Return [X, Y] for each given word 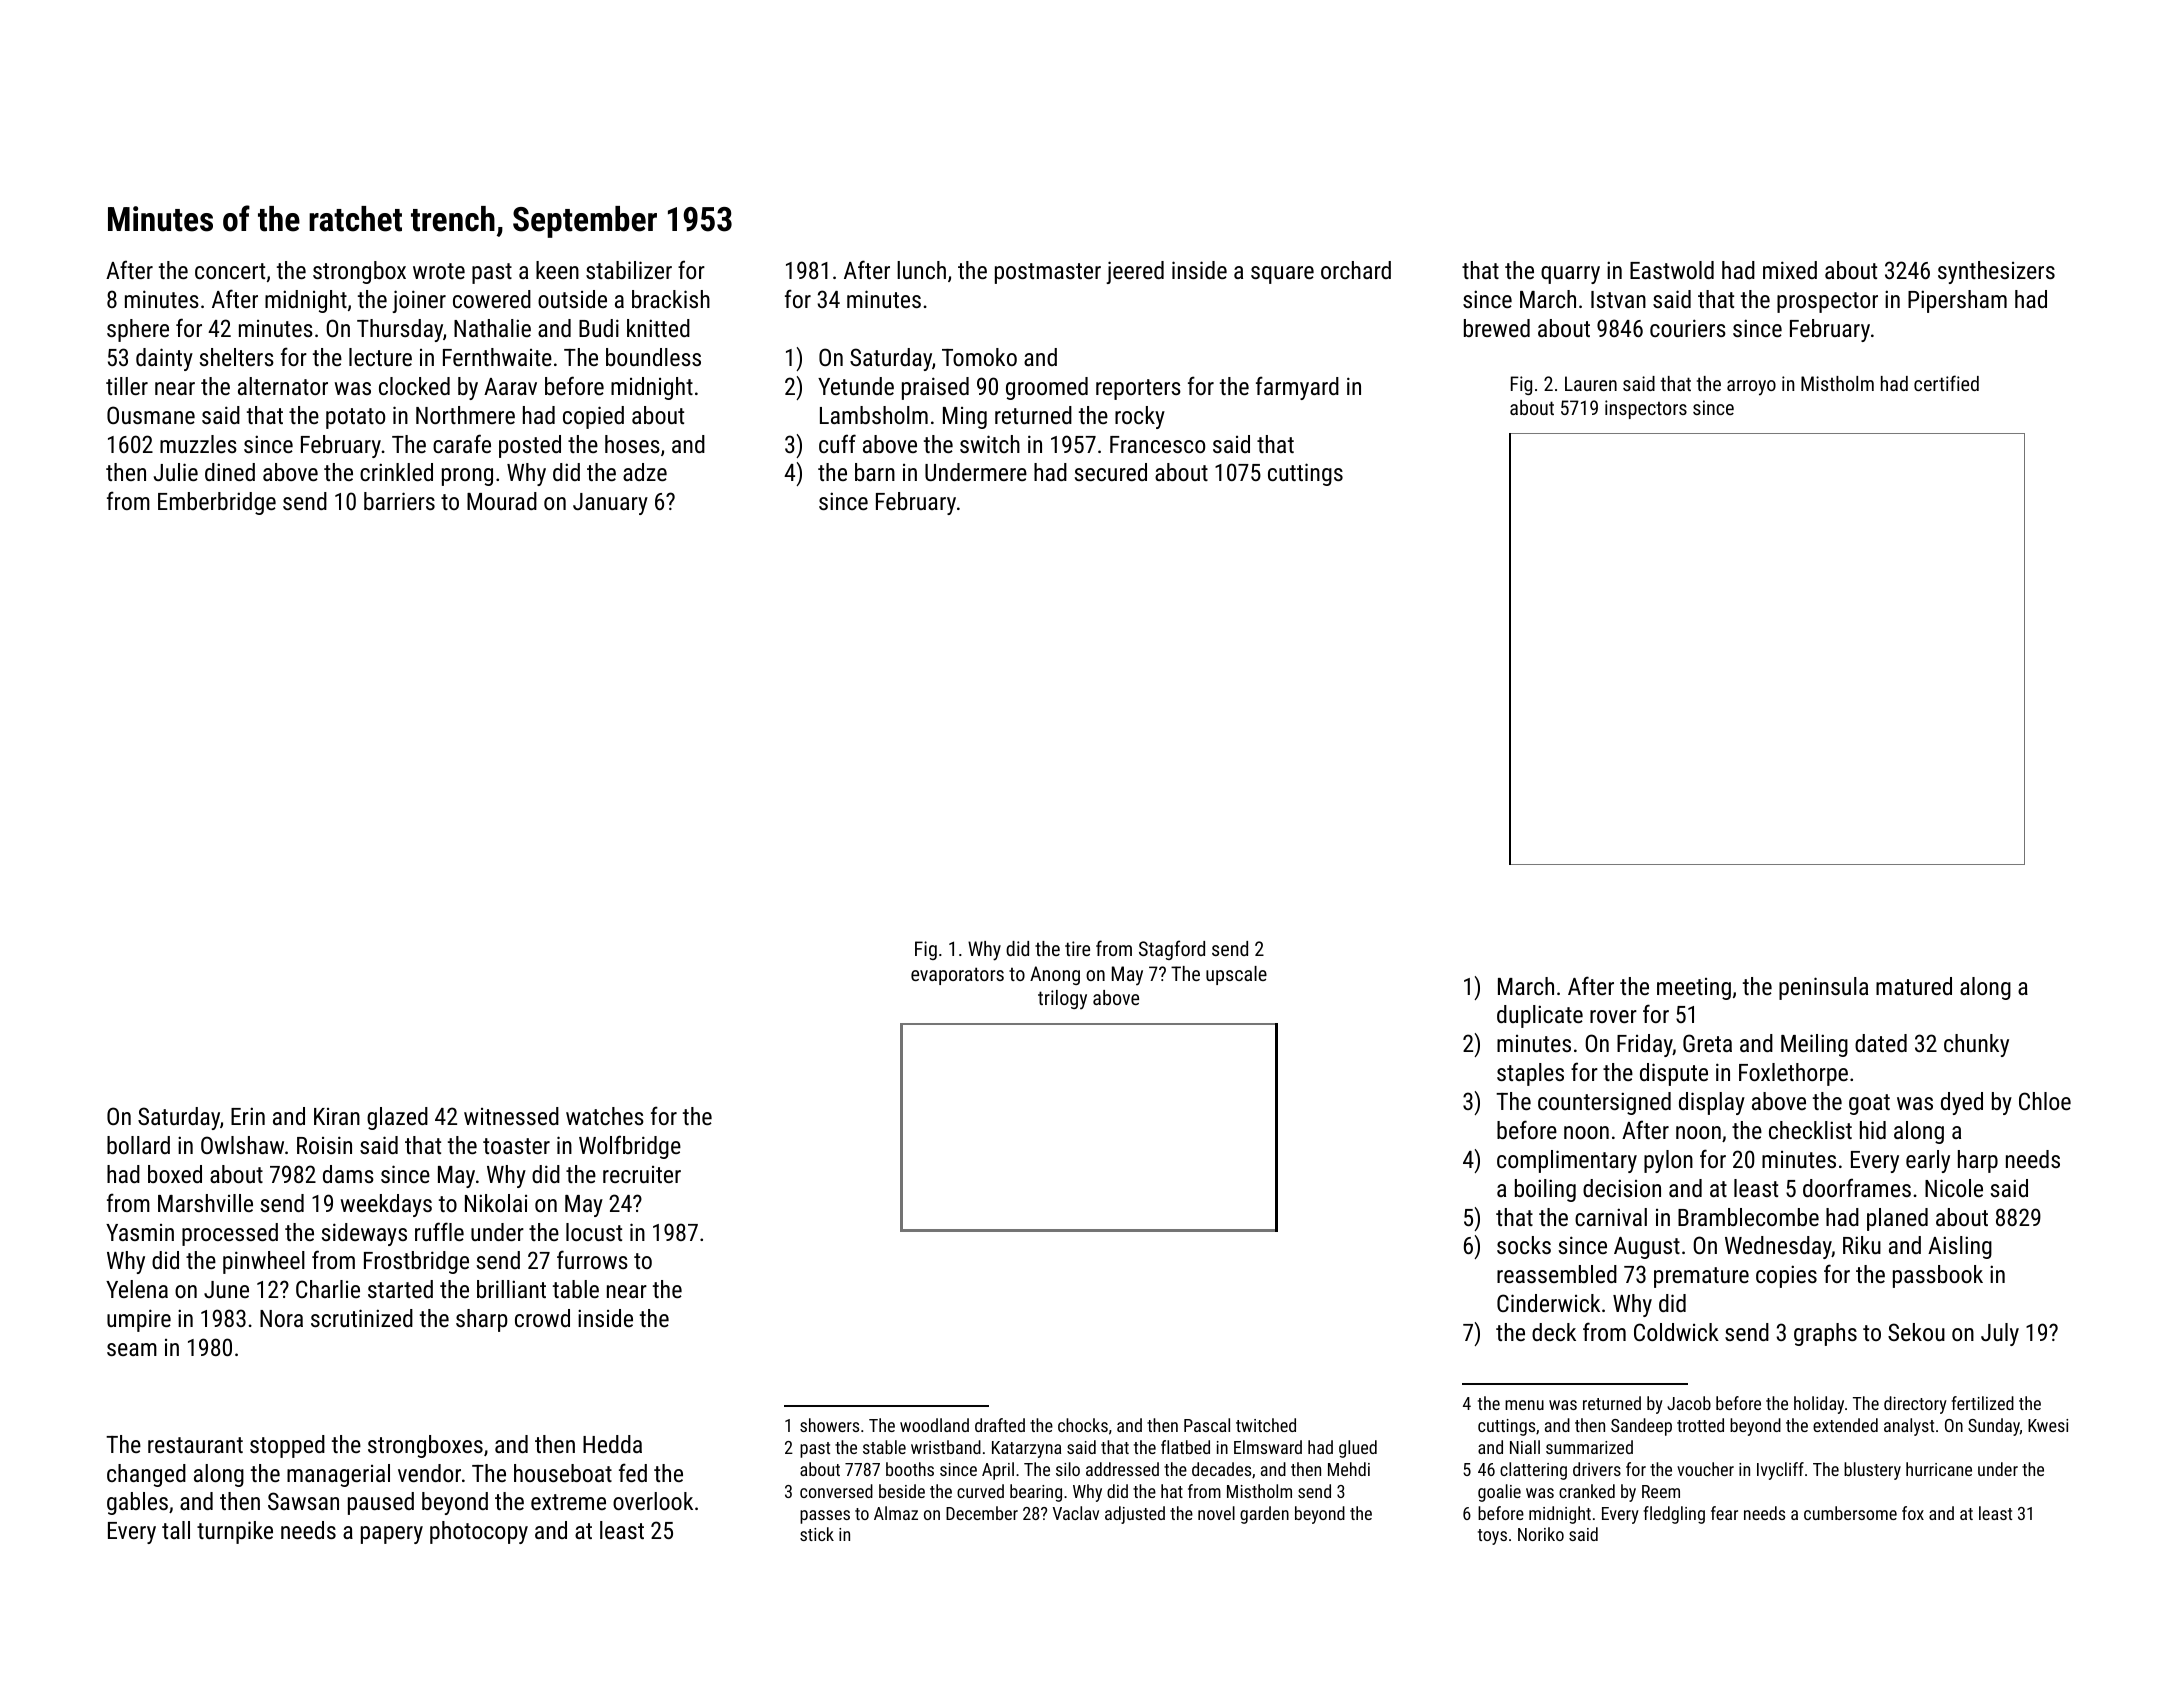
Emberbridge [217, 503]
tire [1077, 948]
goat [1869, 1104]
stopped [287, 1446]
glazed [397, 1118]
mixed [1790, 270]
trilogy [1062, 999]
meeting [1694, 989]
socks [1524, 1245]
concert [230, 271]
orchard [1356, 270]
